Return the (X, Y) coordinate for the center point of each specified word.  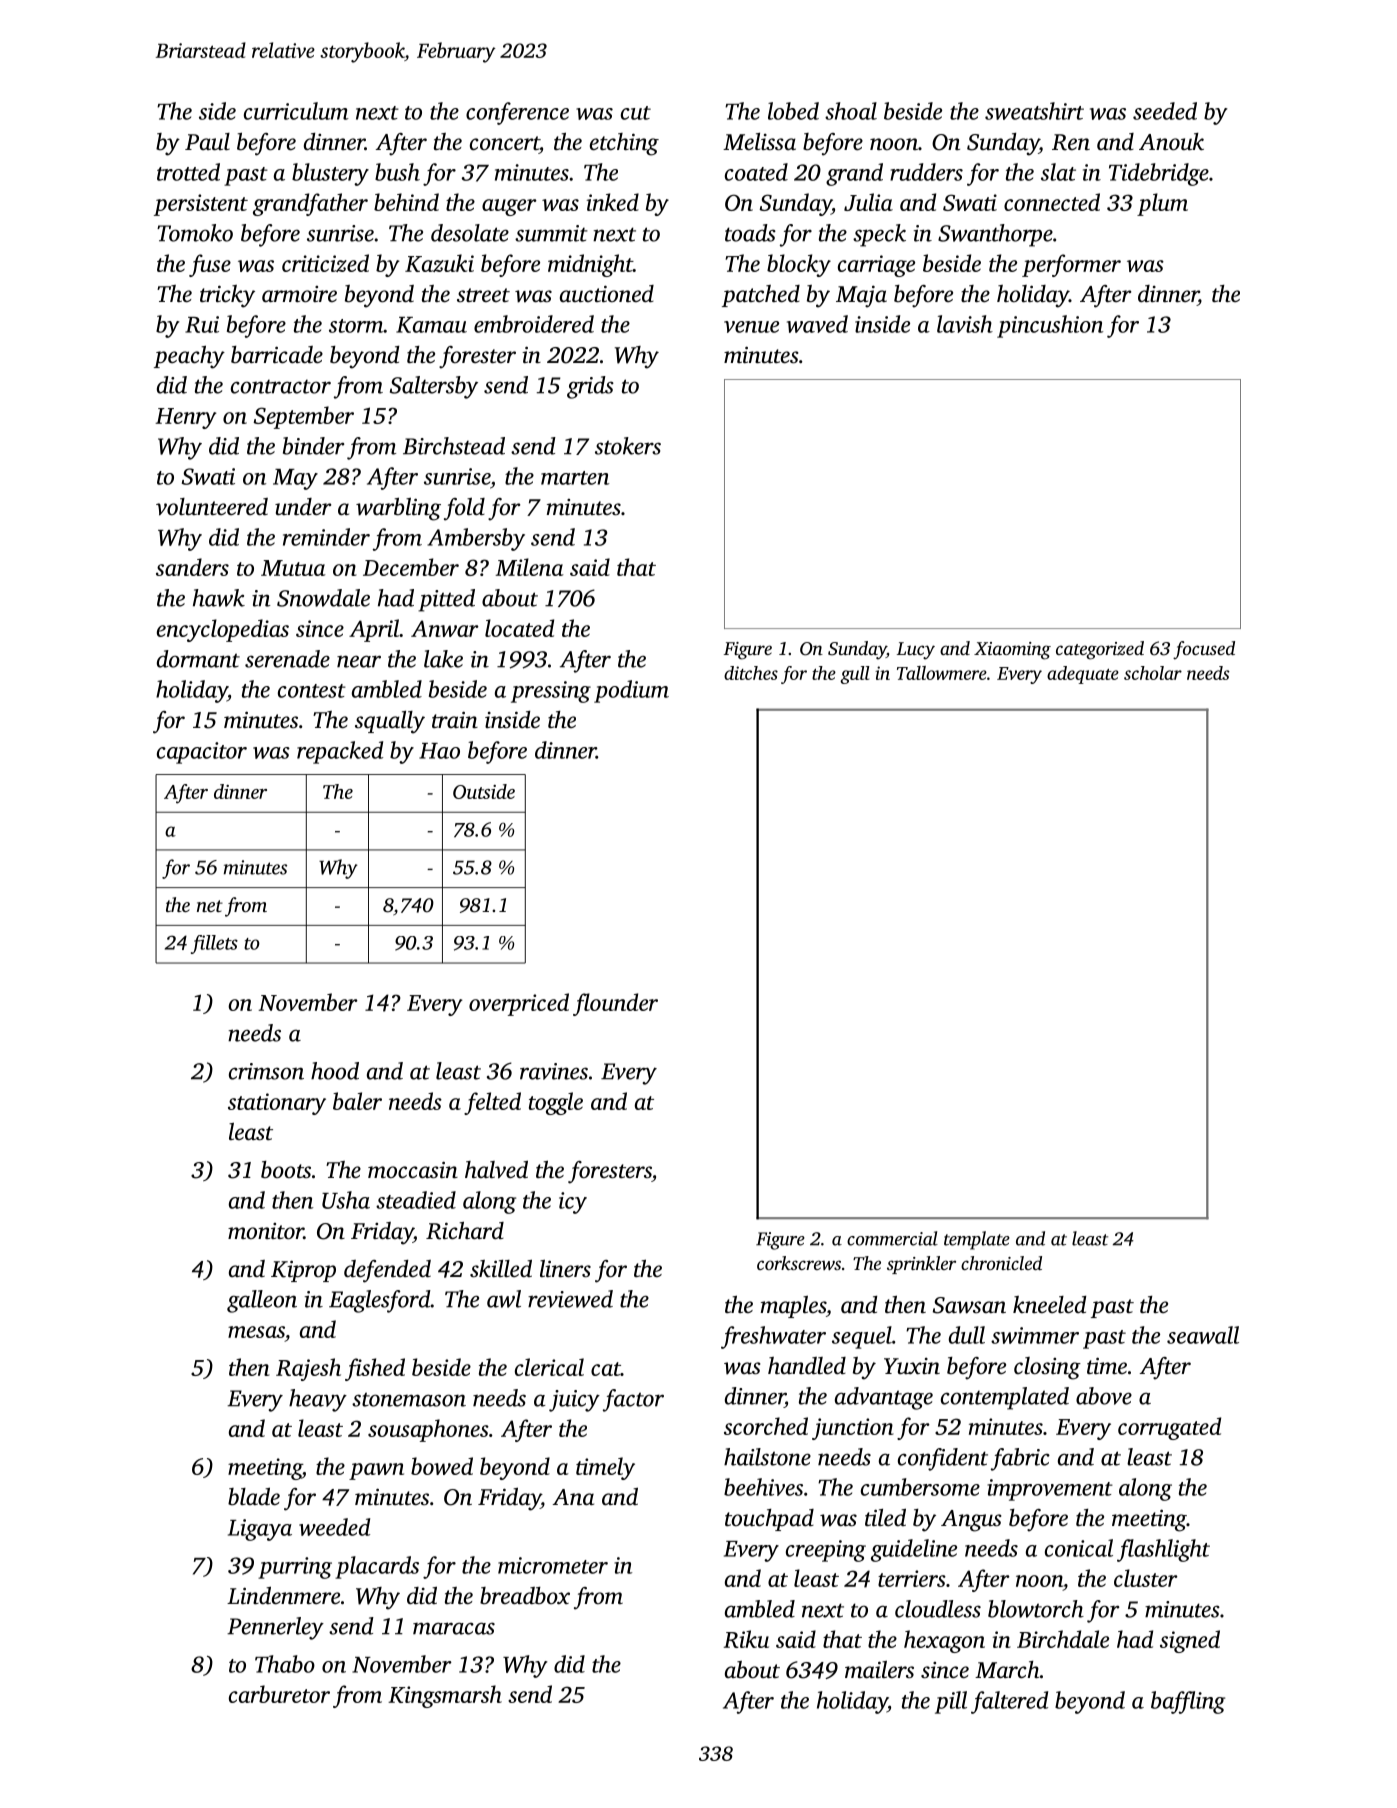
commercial (892, 1238)
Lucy (916, 651)
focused (1204, 650)
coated (756, 172)
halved (496, 1170)
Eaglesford (379, 1301)
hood (335, 1071)
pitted (446, 600)
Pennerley (275, 1628)
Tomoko (195, 233)
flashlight (1163, 1550)
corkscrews (799, 1263)
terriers (912, 1578)
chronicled (1001, 1263)
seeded (1165, 111)
